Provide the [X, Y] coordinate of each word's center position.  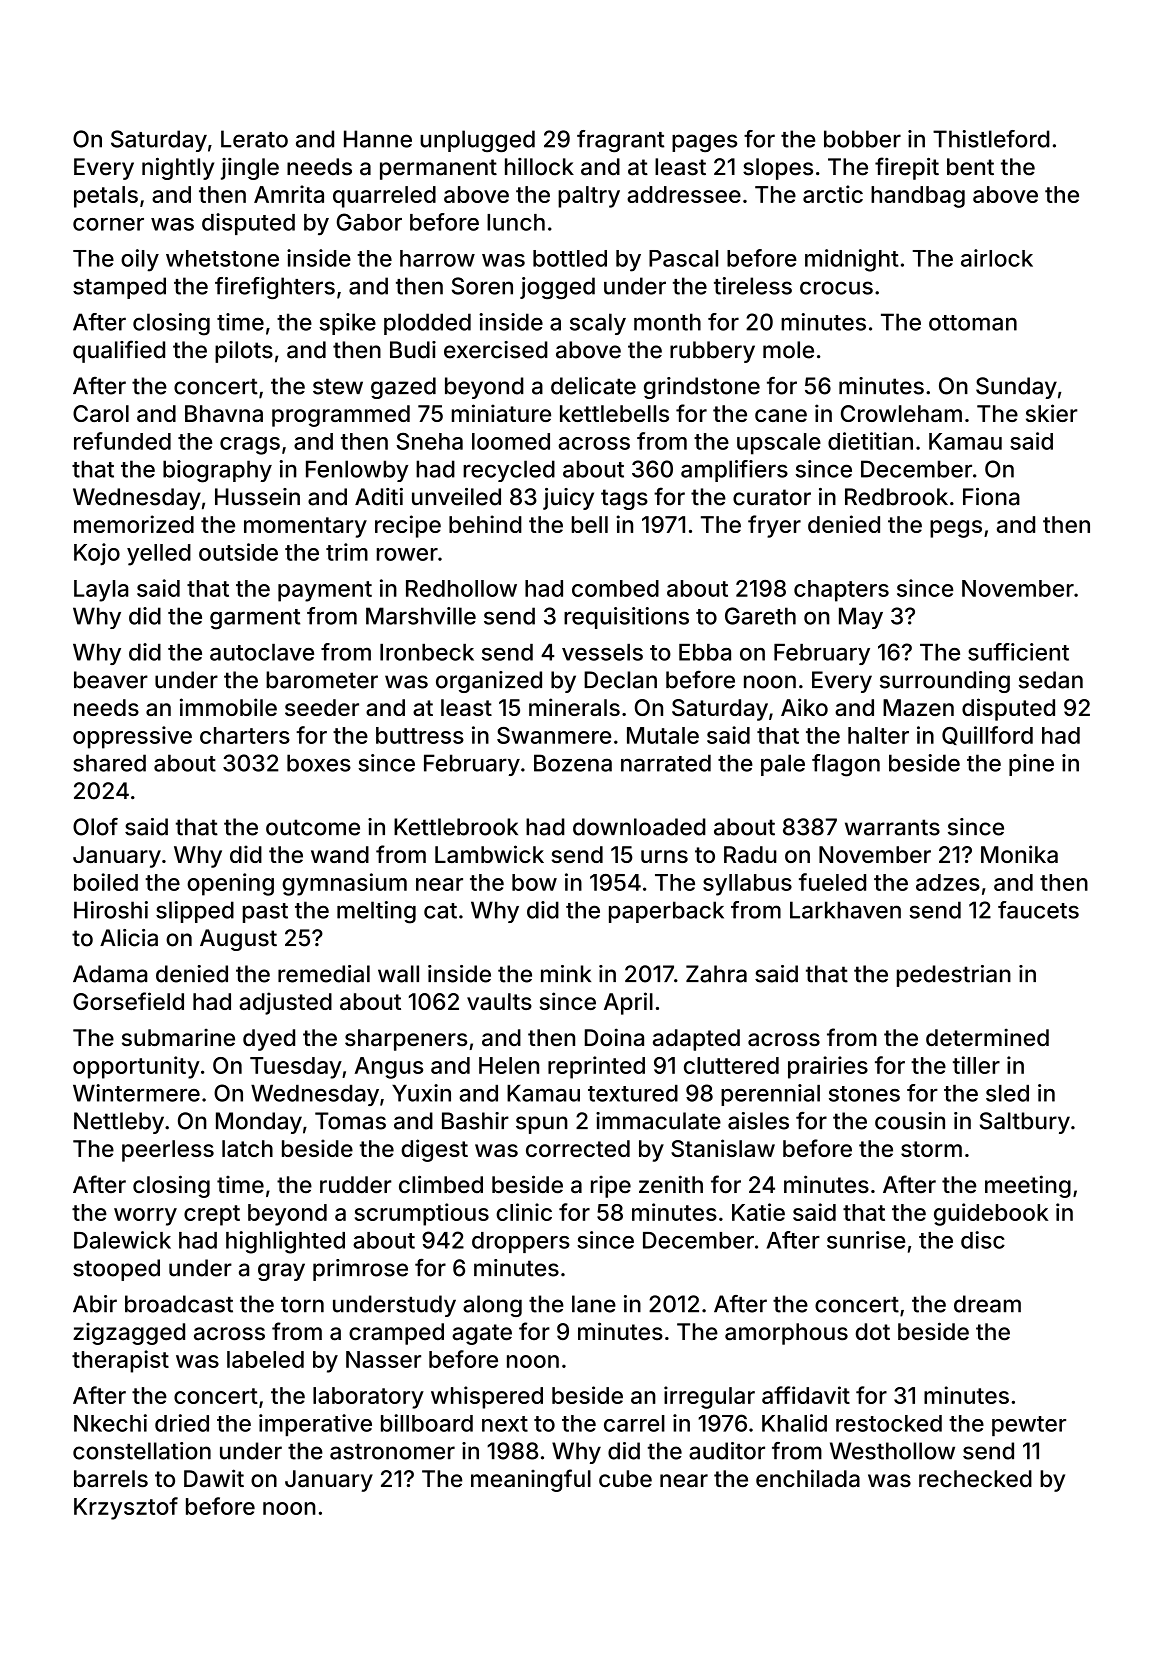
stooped [116, 1270]
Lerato [254, 139]
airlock [997, 258]
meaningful [531, 1480]
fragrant [621, 141]
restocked [889, 1423]
